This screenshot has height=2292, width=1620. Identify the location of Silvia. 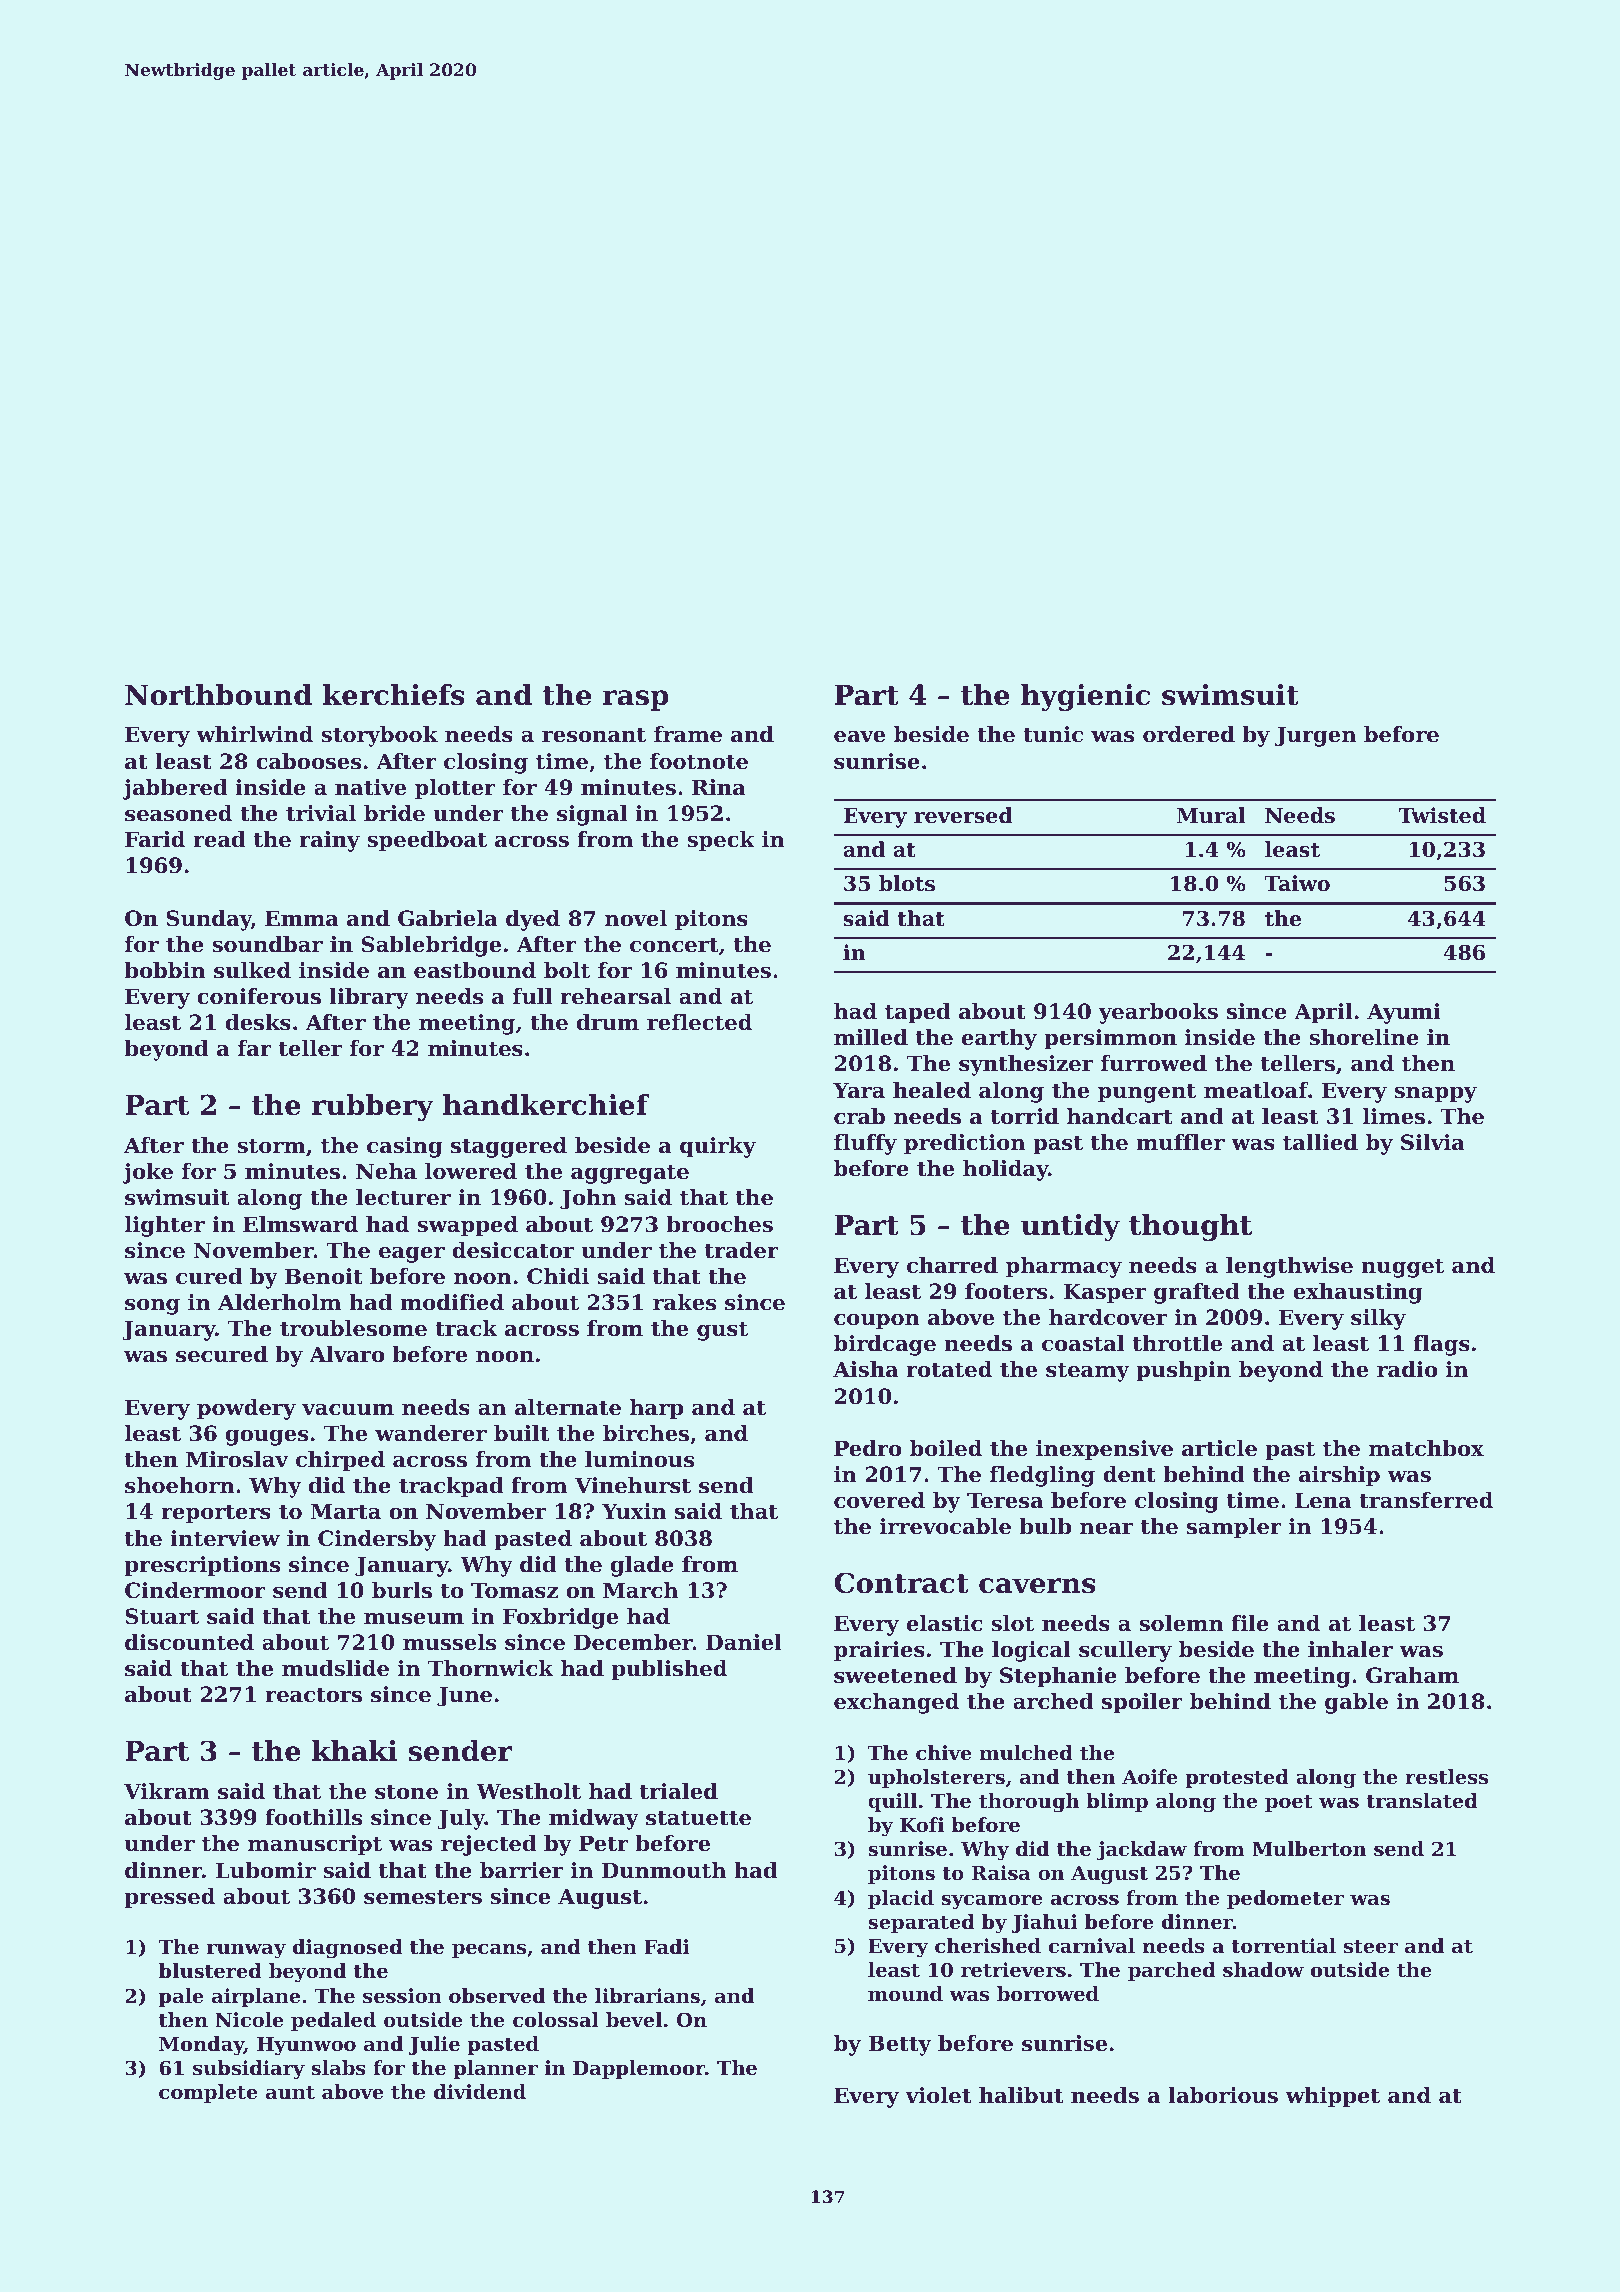
(1433, 1142).
